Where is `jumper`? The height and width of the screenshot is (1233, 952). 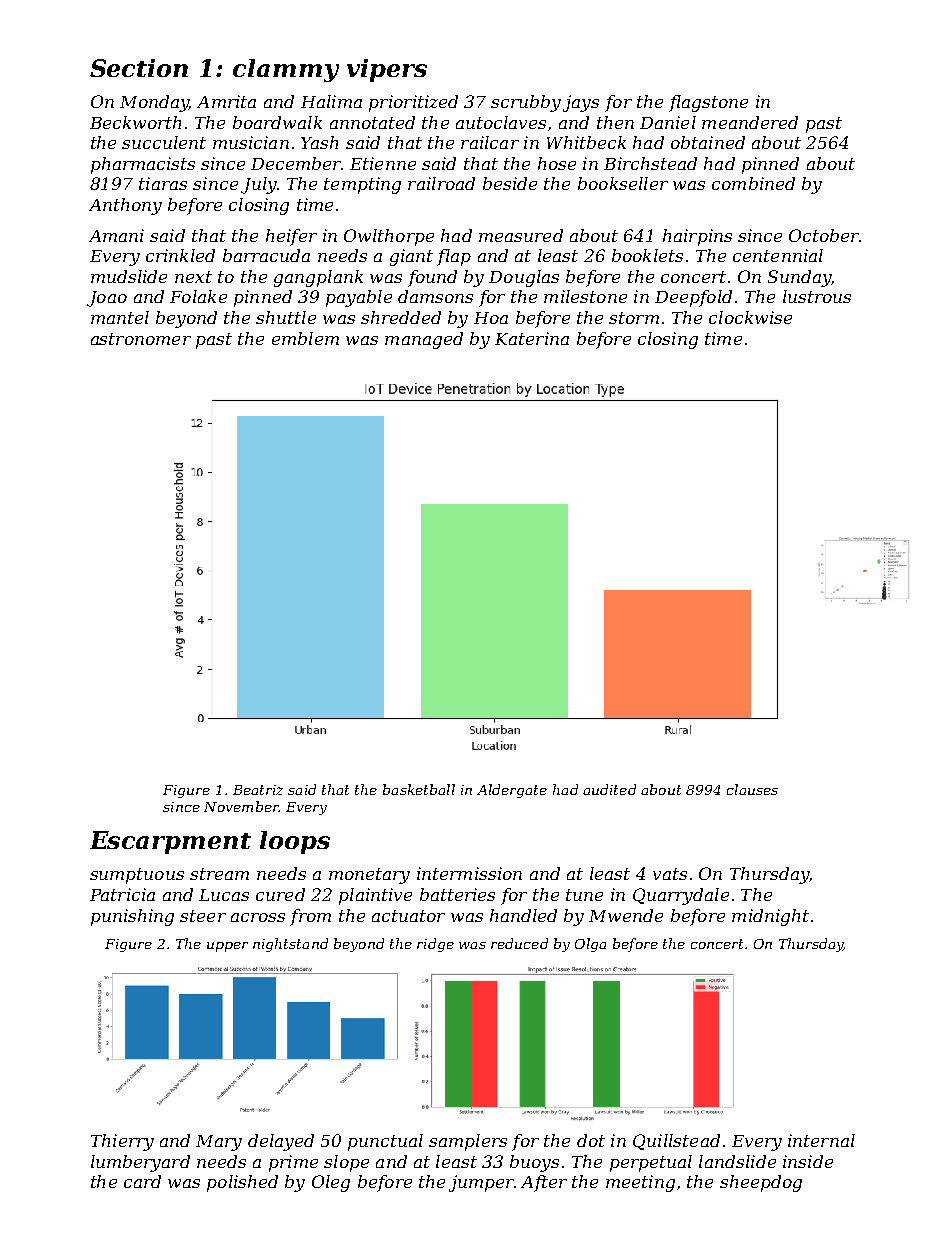 jumper is located at coordinates (481, 1183).
